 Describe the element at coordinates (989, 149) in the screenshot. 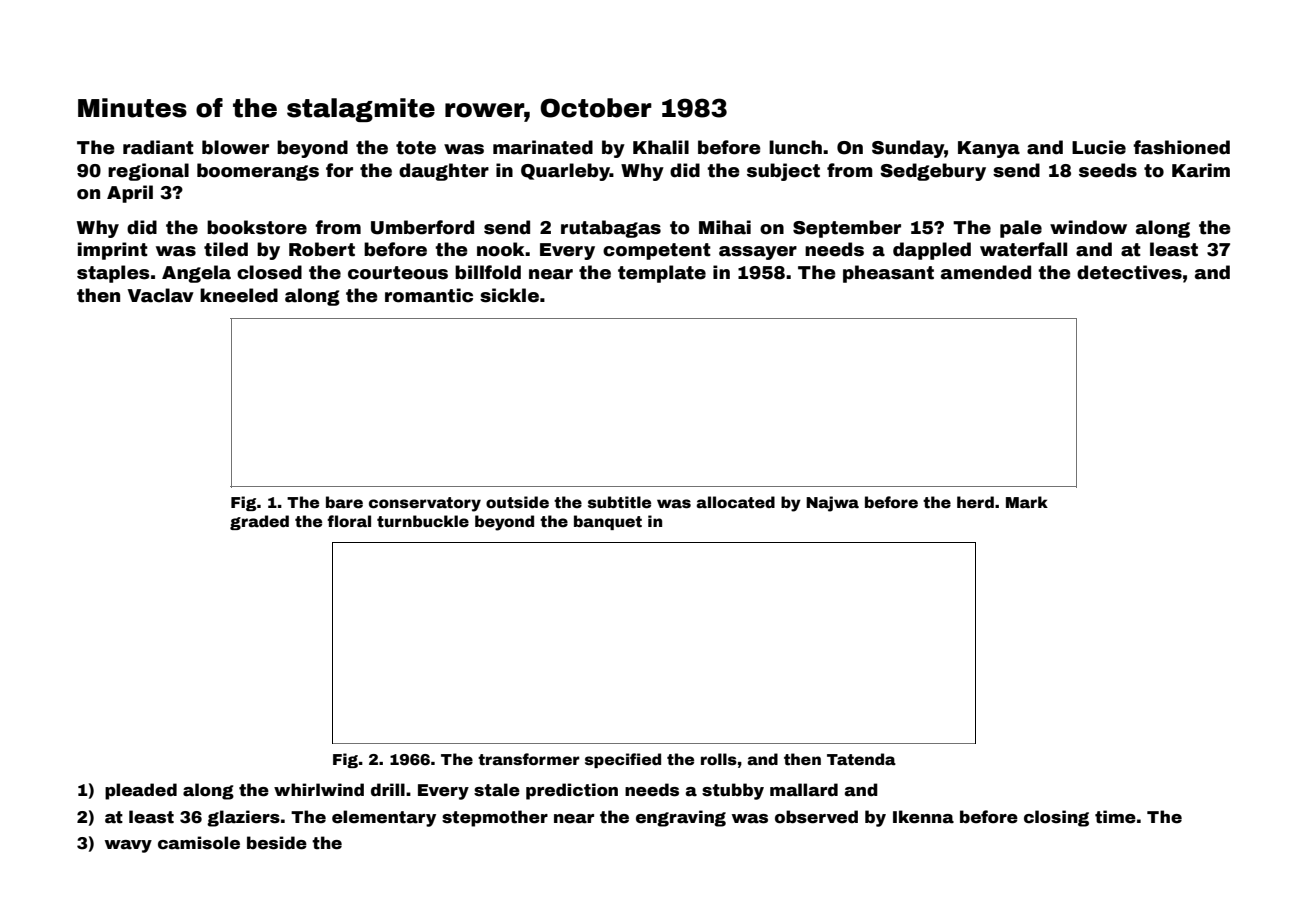

I see `Kanya` at that location.
